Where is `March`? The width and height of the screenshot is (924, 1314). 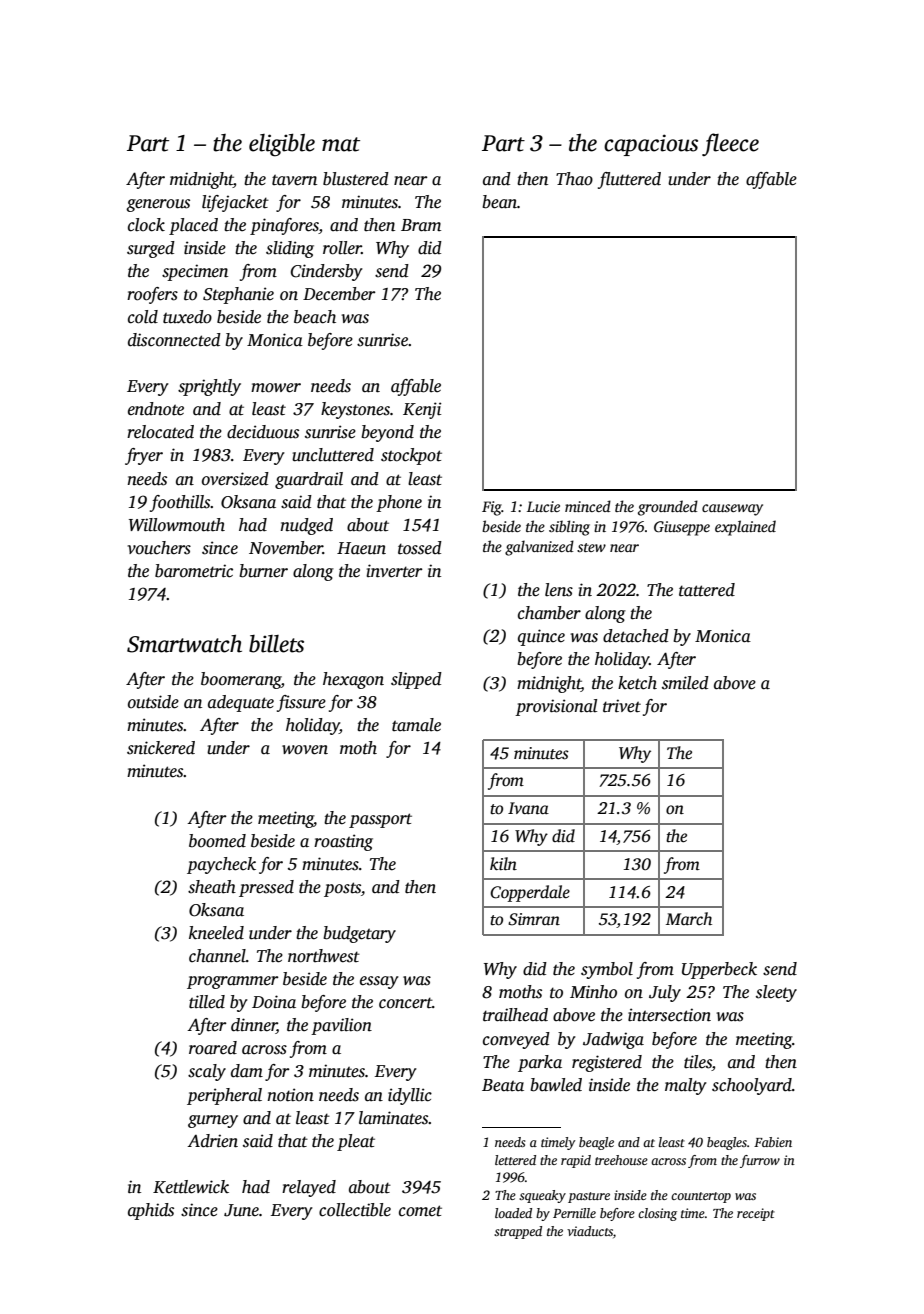
March is located at coordinates (689, 918).
